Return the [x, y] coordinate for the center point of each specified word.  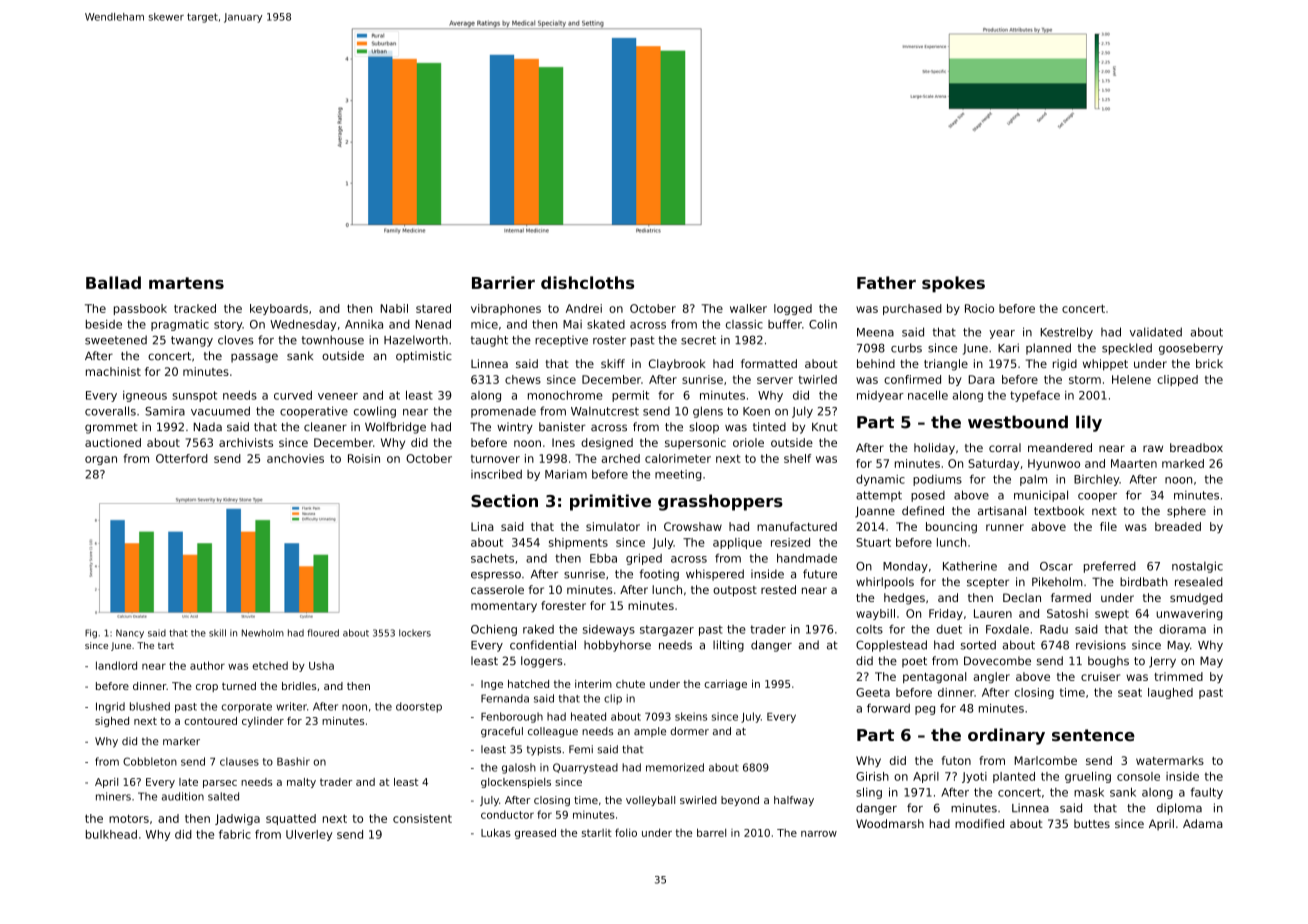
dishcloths [587, 282]
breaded [1178, 526]
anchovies [295, 458]
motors [129, 818]
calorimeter [678, 458]
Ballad [113, 282]
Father [886, 282]
